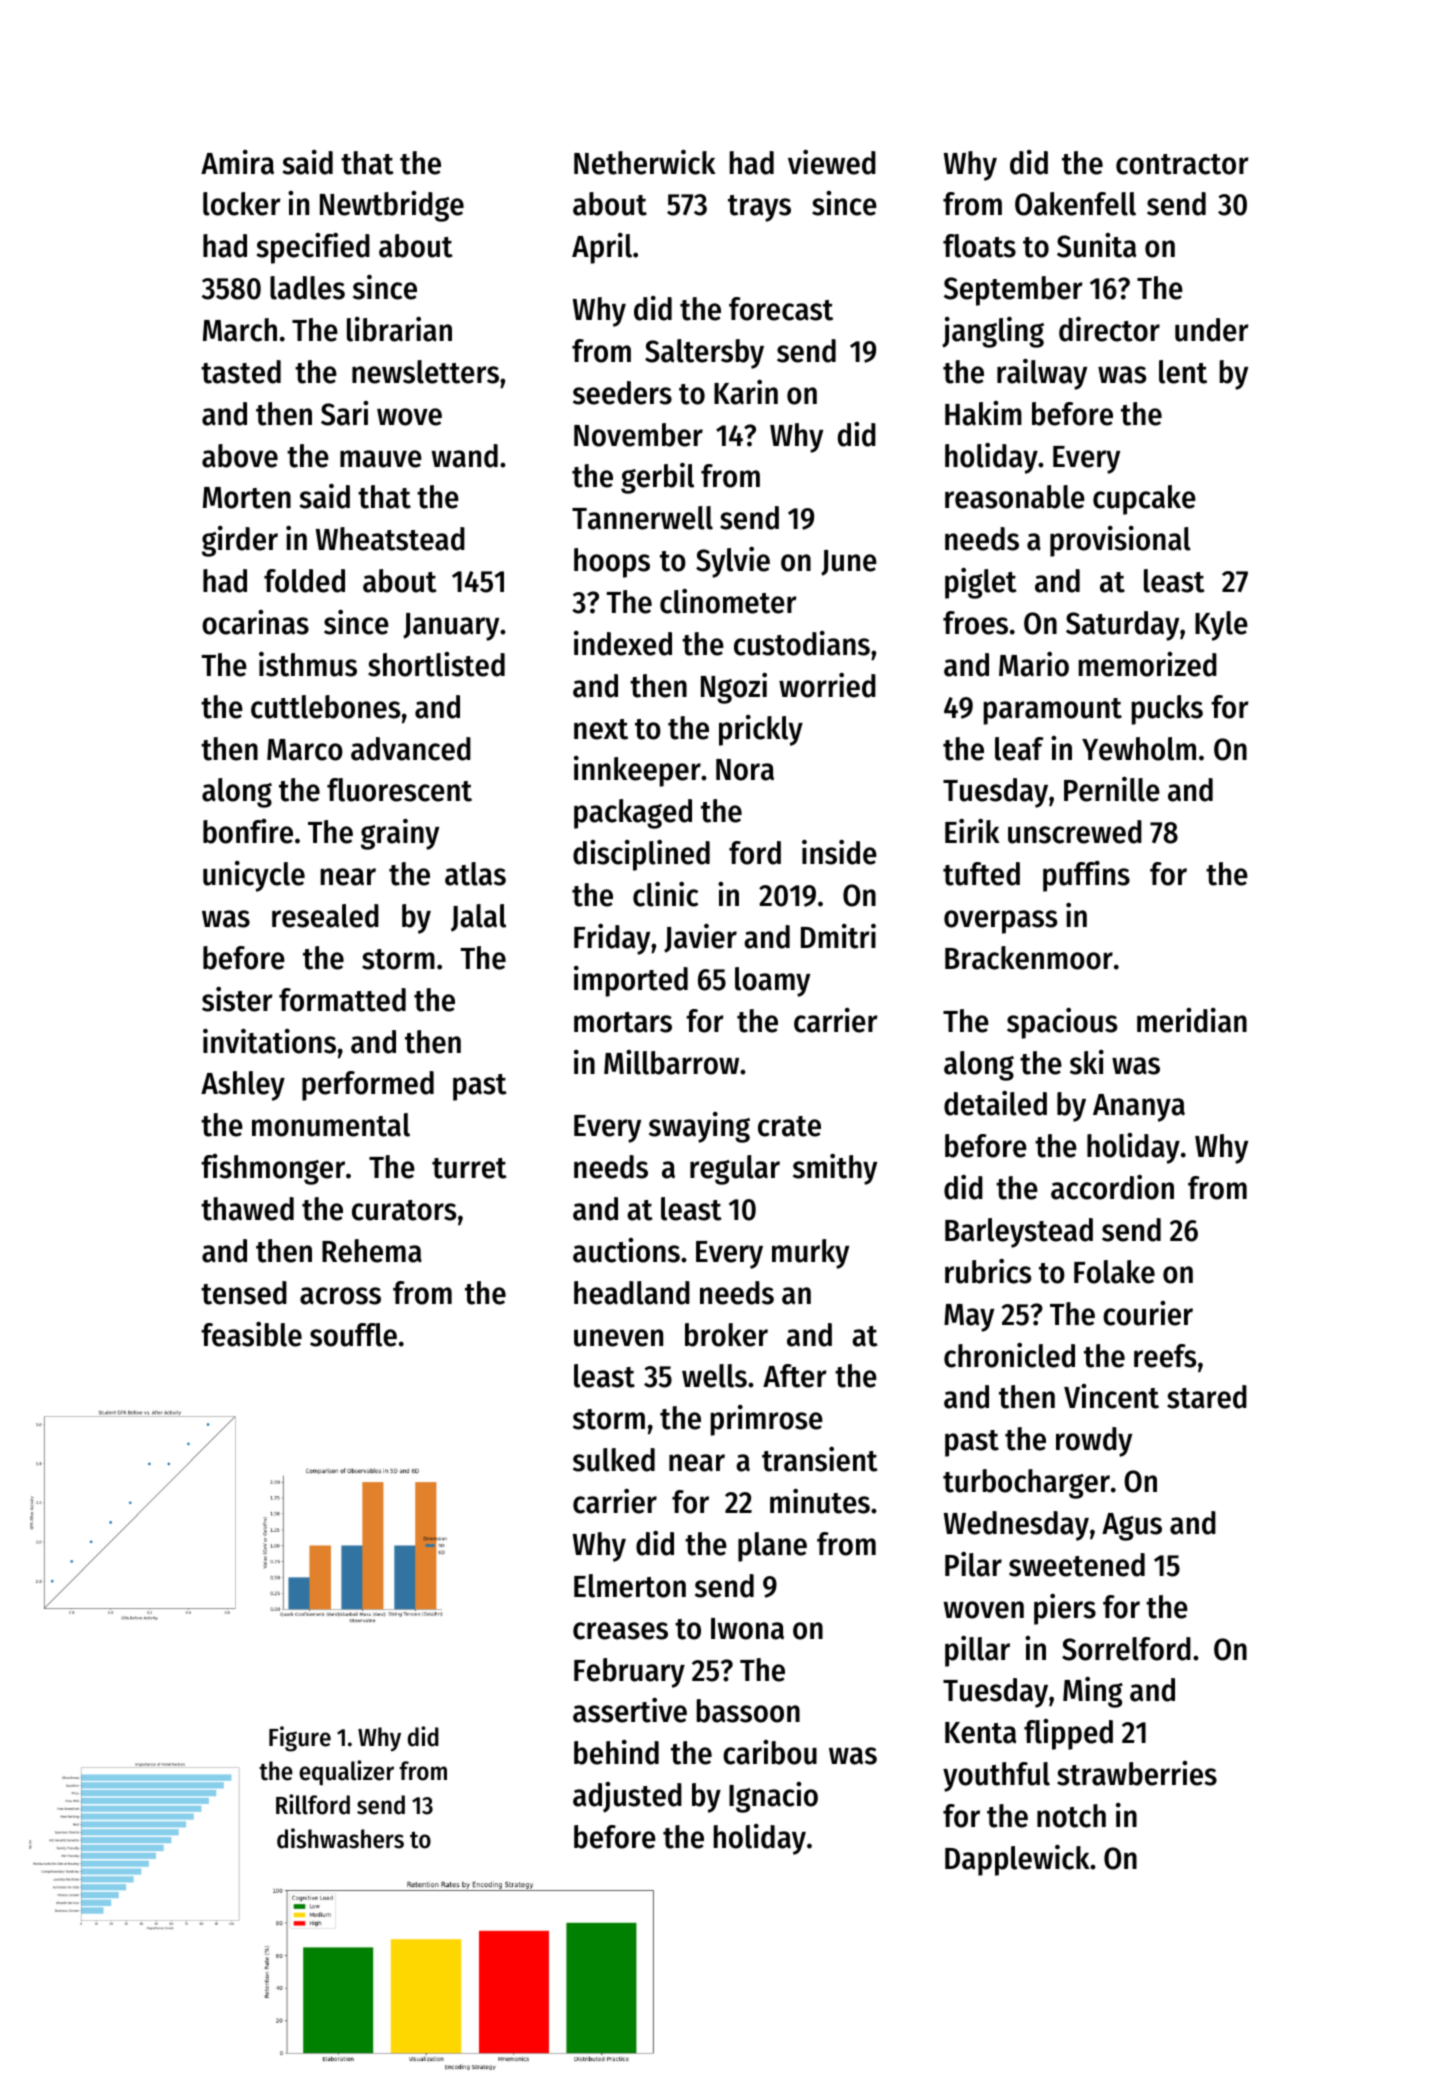 This screenshot has width=1450, height=2100. What do you see at coordinates (1182, 164) in the screenshot?
I see `contractor` at bounding box center [1182, 164].
